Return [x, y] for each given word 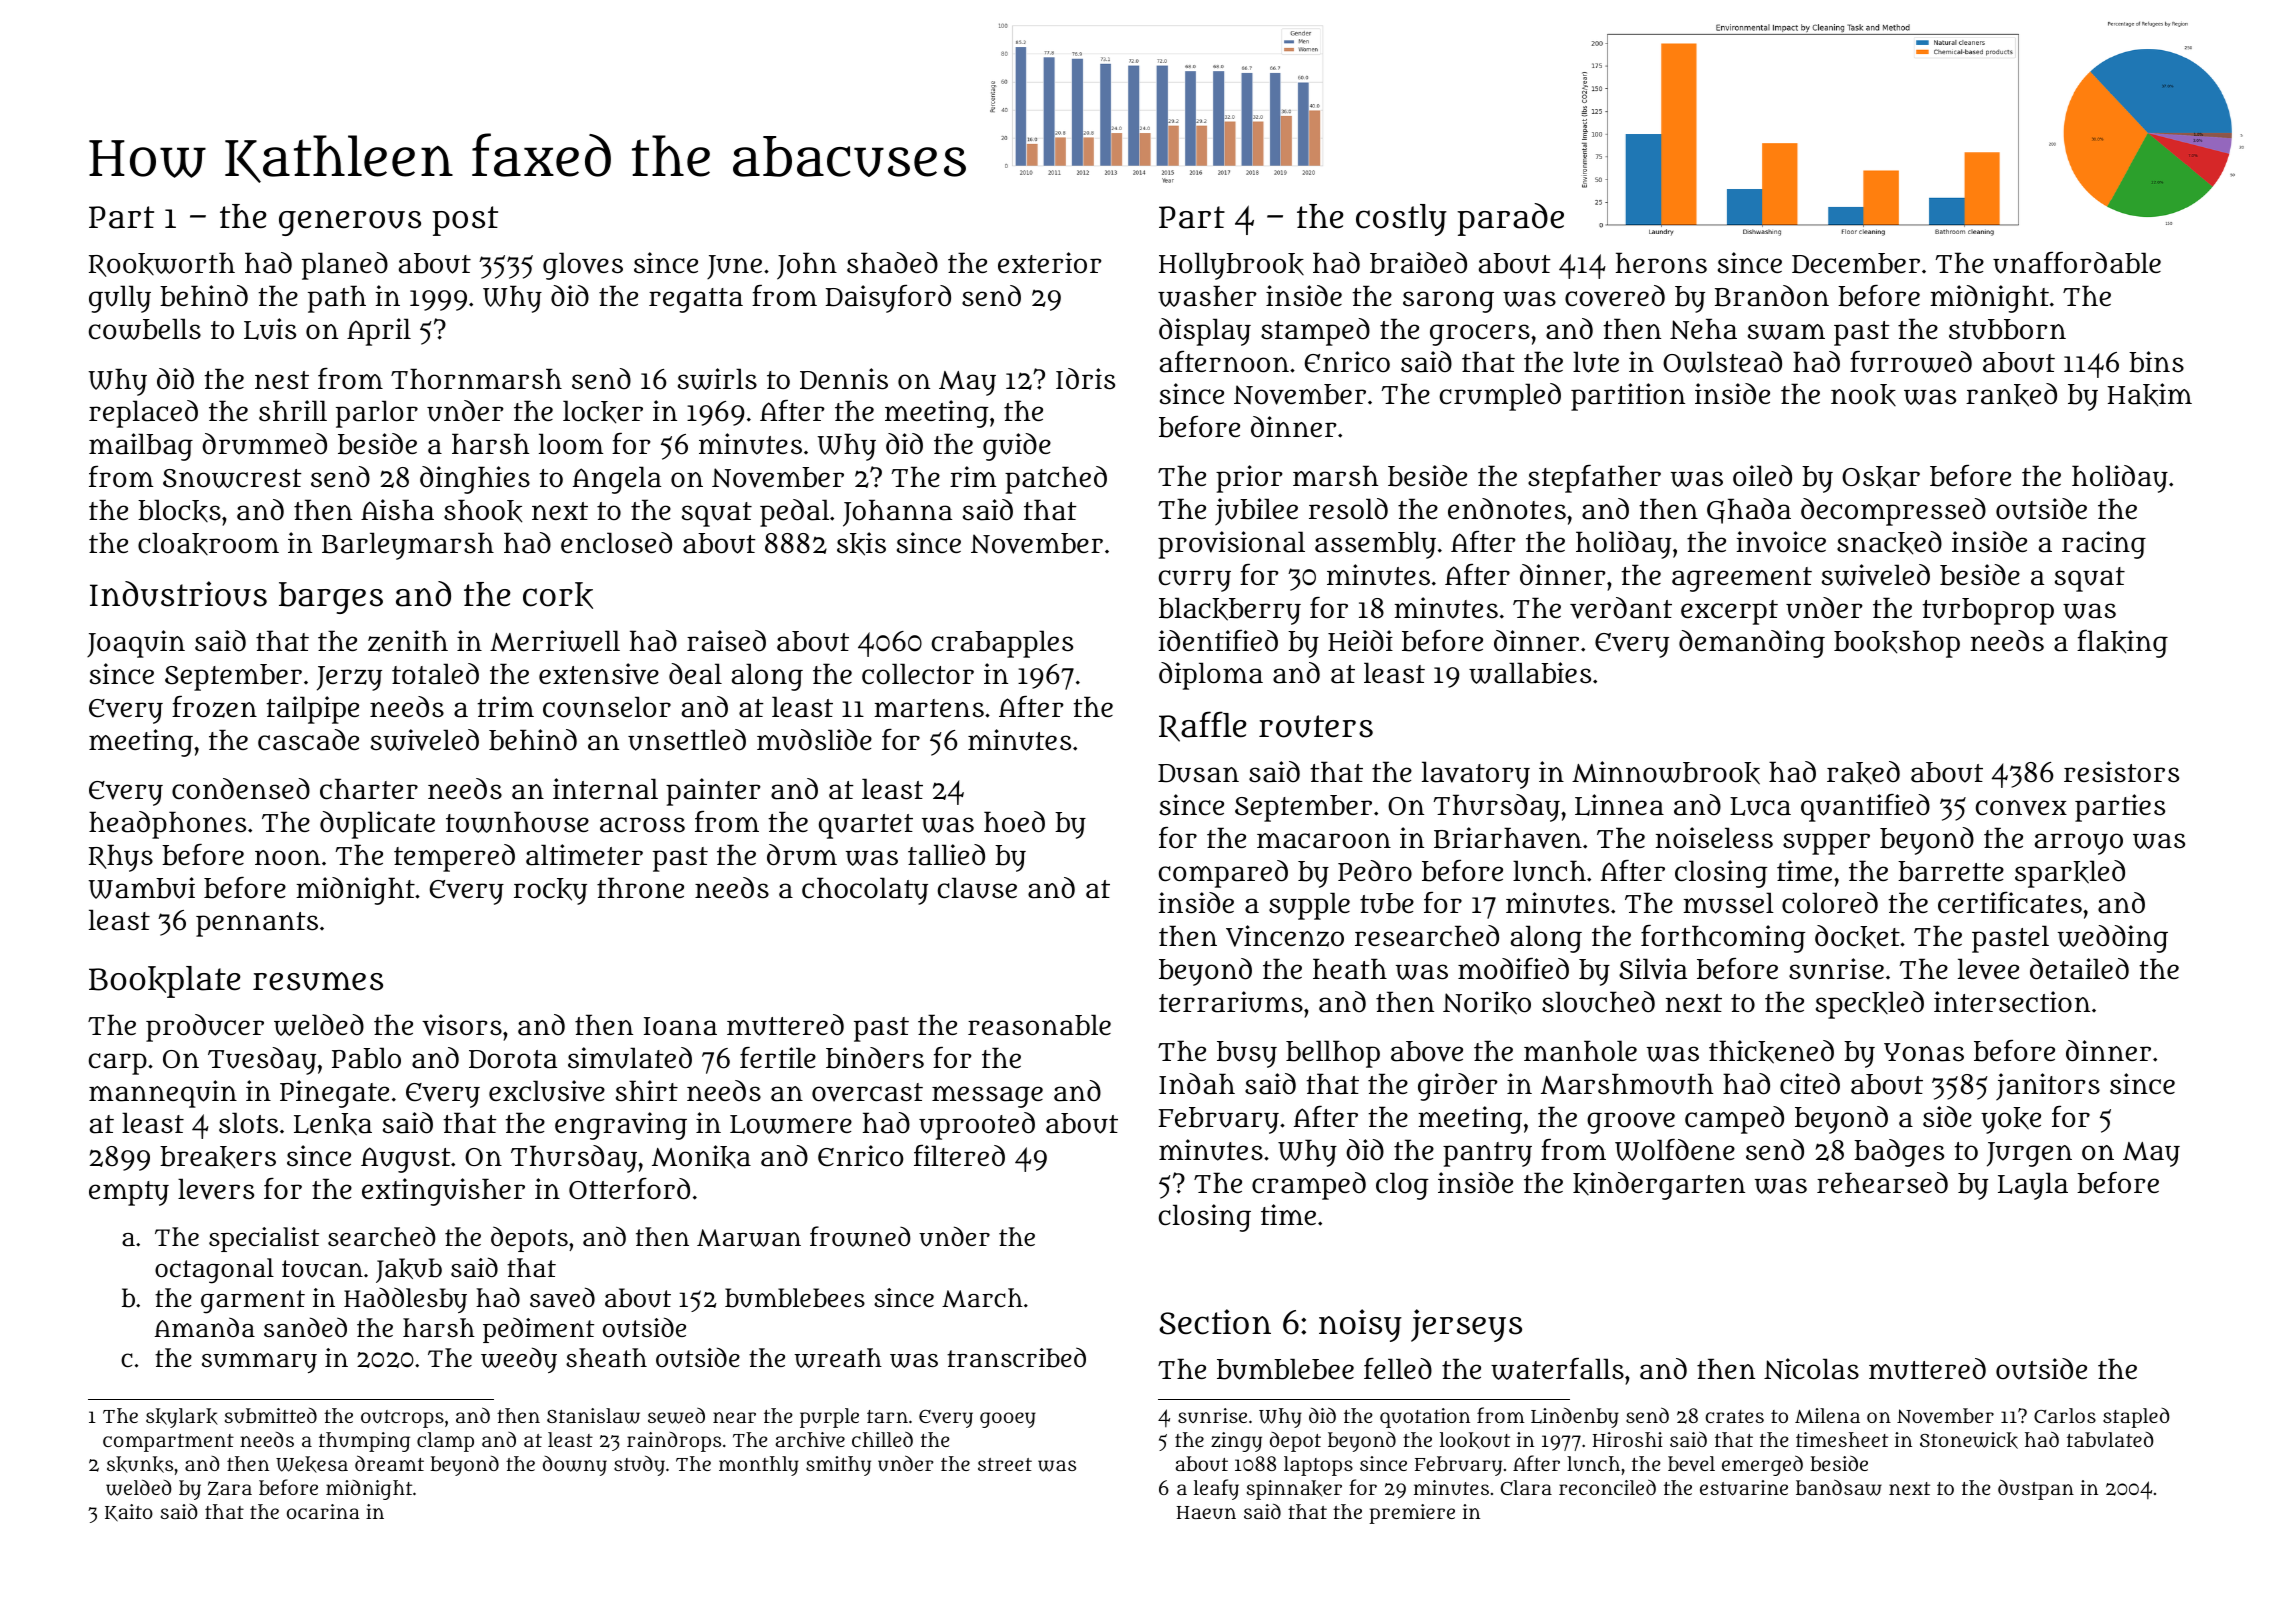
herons [1661, 263]
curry [1195, 581]
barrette [1951, 871]
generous [350, 223]
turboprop [1988, 611]
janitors [2048, 1087]
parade [1510, 219]
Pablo [366, 1058]
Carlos [2065, 1415]
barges [331, 598]
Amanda [205, 1327]
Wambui [141, 888]
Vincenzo [1285, 936]
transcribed [1016, 1357]
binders [875, 1058]
